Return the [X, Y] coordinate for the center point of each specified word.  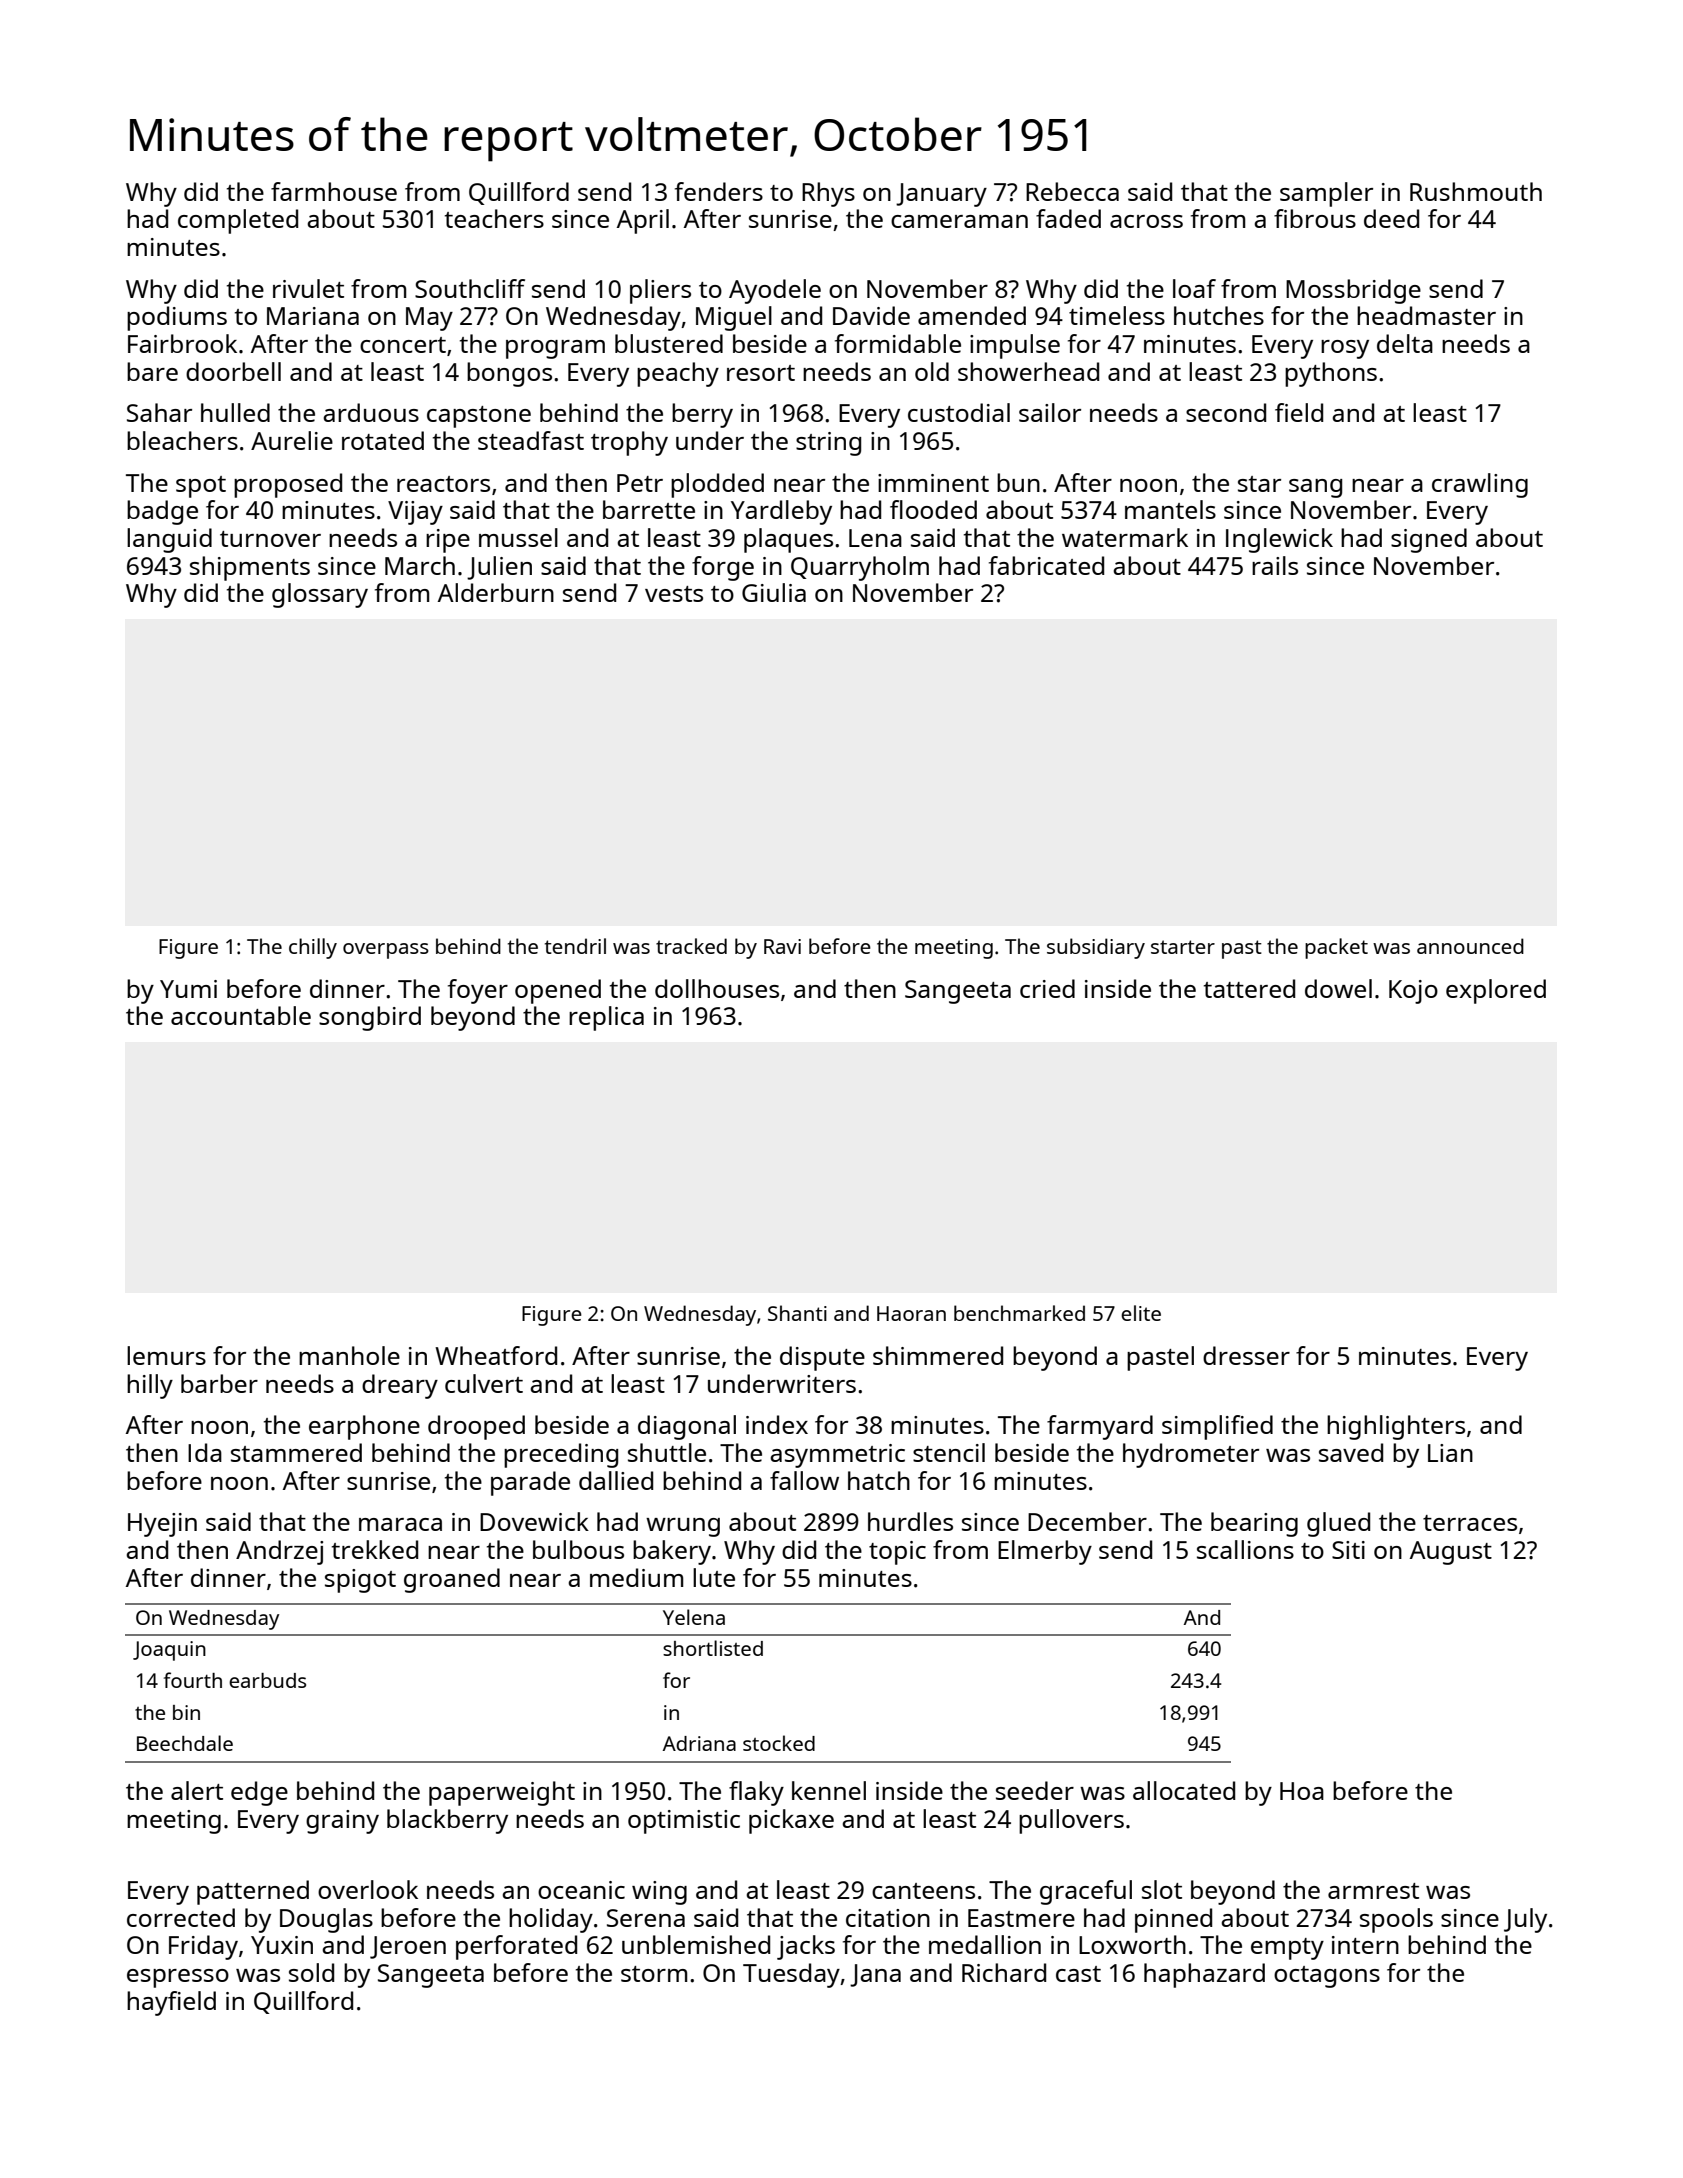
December [1087, 1521]
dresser [1246, 1355]
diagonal [687, 1427]
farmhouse [334, 191]
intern [1365, 1945]
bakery [672, 1552]
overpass [386, 951]
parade [530, 1483]
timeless [1117, 315]
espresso [178, 1978]
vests [674, 594]
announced [1470, 946]
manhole [349, 1355]
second [1226, 412]
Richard [1004, 1972]
